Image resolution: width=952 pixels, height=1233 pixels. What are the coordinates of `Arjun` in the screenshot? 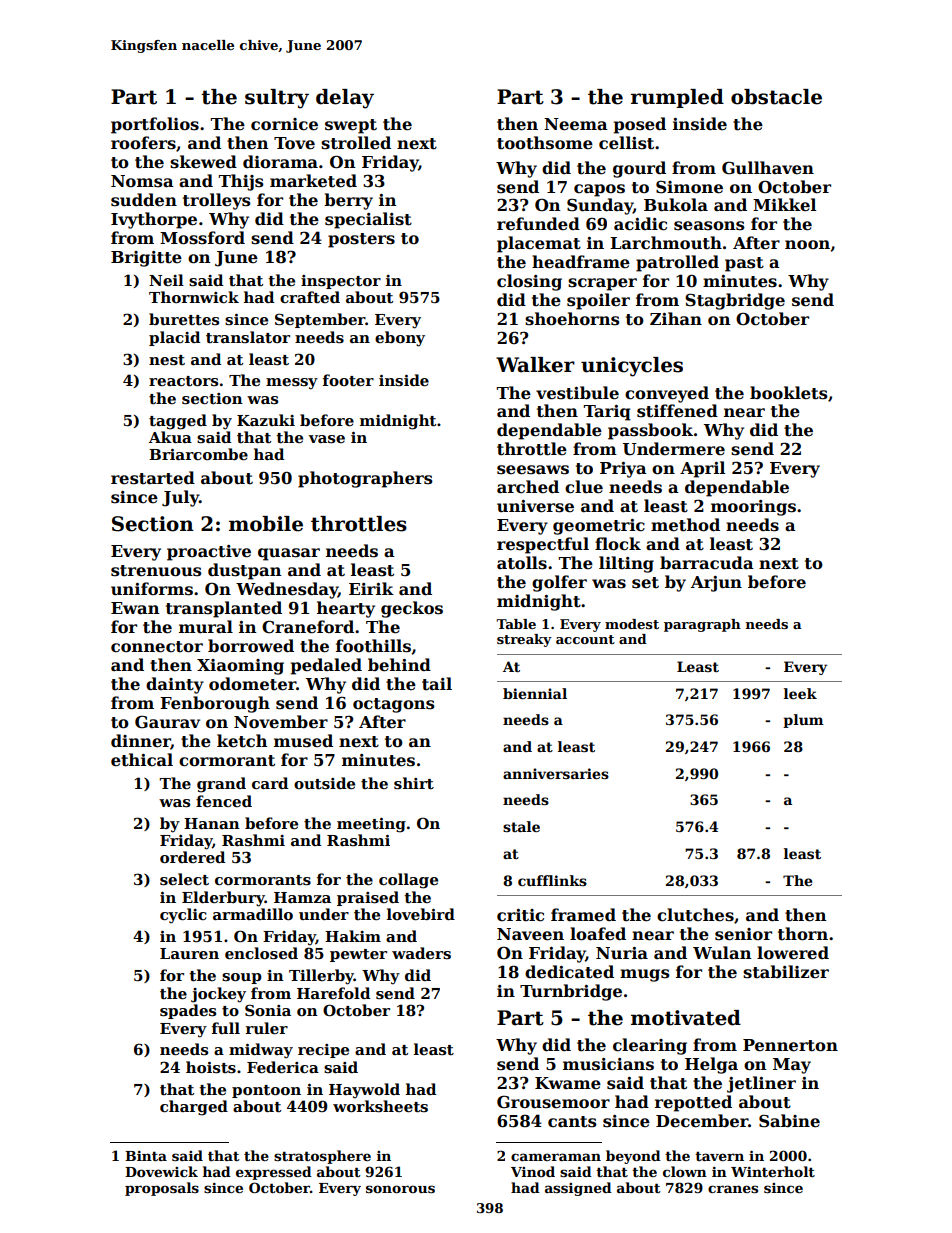 It's located at (716, 584).
